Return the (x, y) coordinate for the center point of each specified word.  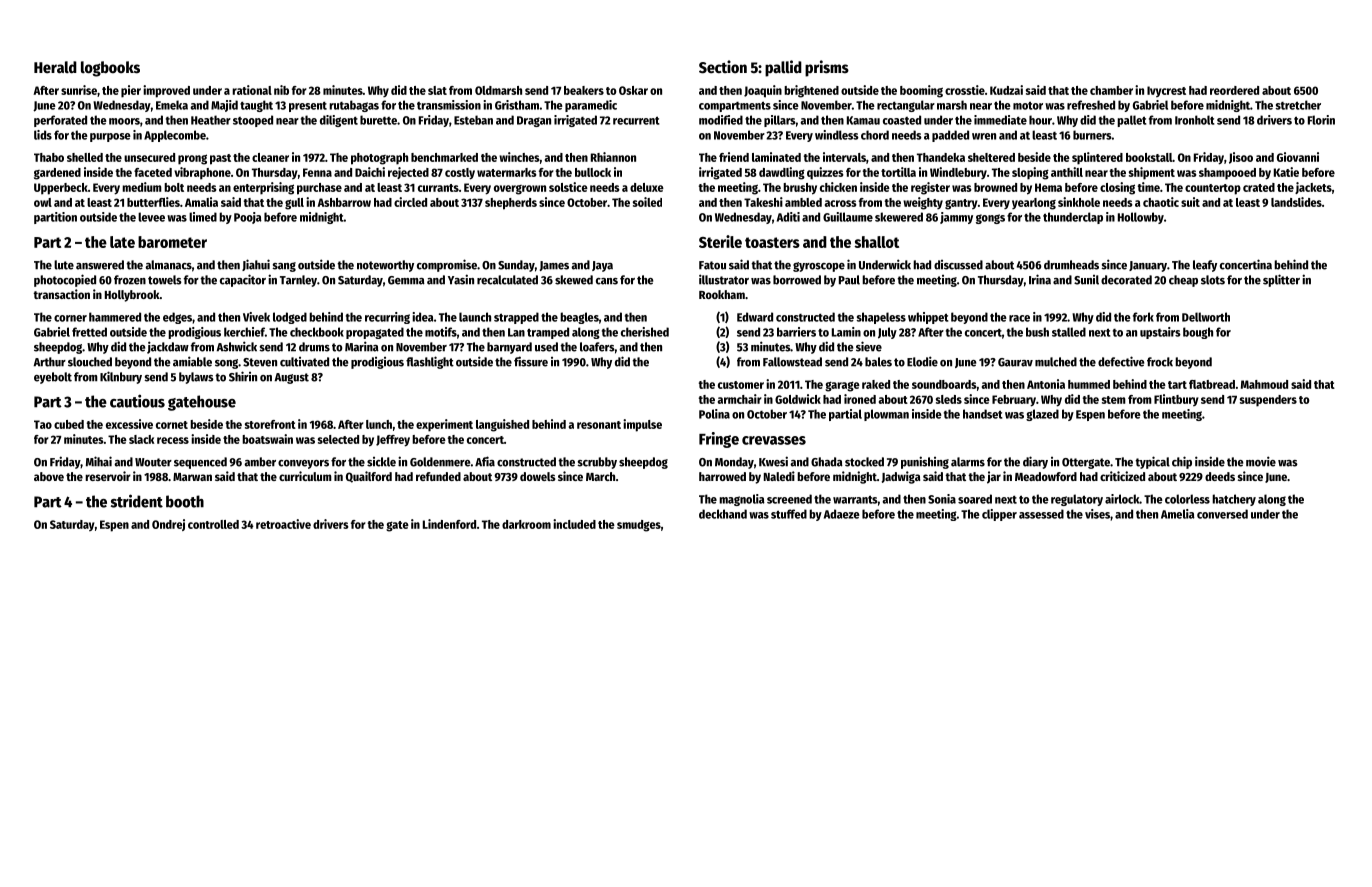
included (574, 524)
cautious (137, 401)
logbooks (110, 69)
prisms (827, 68)
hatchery (1234, 500)
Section (723, 67)
